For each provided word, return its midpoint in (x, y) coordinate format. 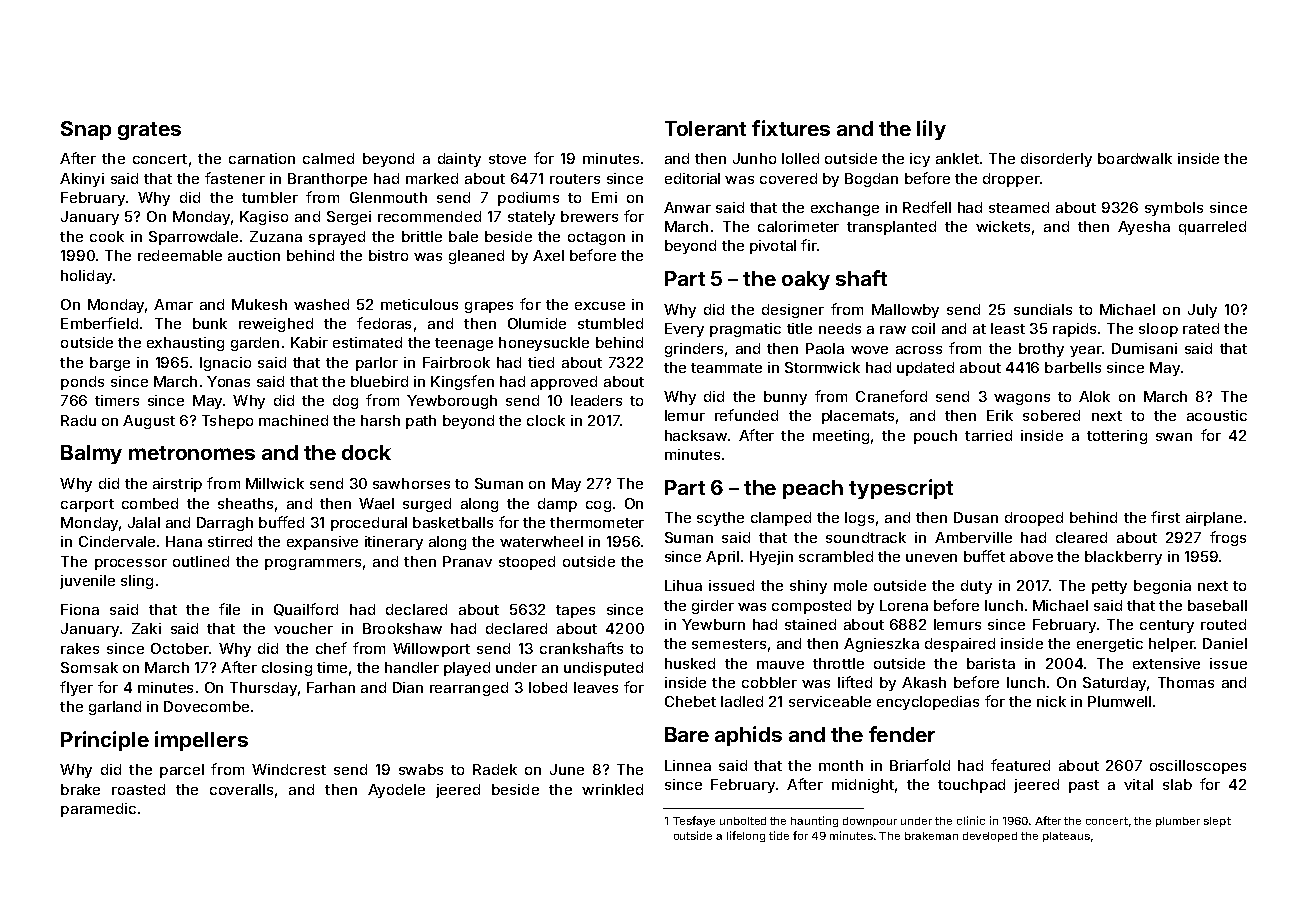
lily (931, 130)
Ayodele (396, 791)
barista (991, 663)
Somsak (89, 667)
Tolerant (705, 128)
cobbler (769, 682)
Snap (86, 130)
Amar (173, 304)
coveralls (241, 789)
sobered (1051, 415)
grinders (694, 350)
